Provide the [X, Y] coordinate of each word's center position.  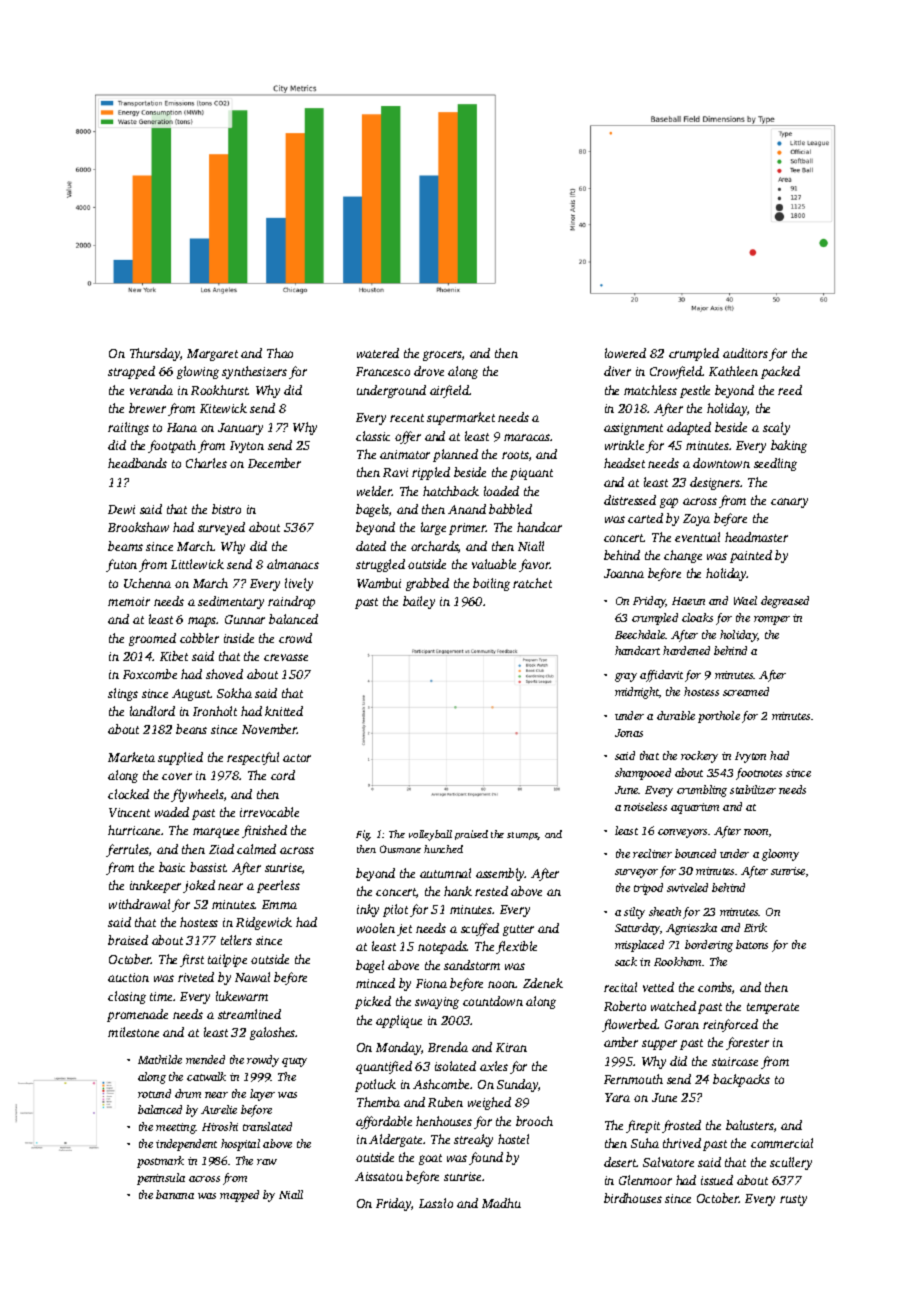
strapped [131, 372]
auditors [745, 353]
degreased [785, 602]
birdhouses [633, 1198]
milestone [133, 1032]
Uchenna [147, 583]
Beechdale [640, 634]
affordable [384, 1122]
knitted [284, 711]
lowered [625, 353]
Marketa [131, 757]
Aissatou [379, 1176]
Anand [467, 509]
